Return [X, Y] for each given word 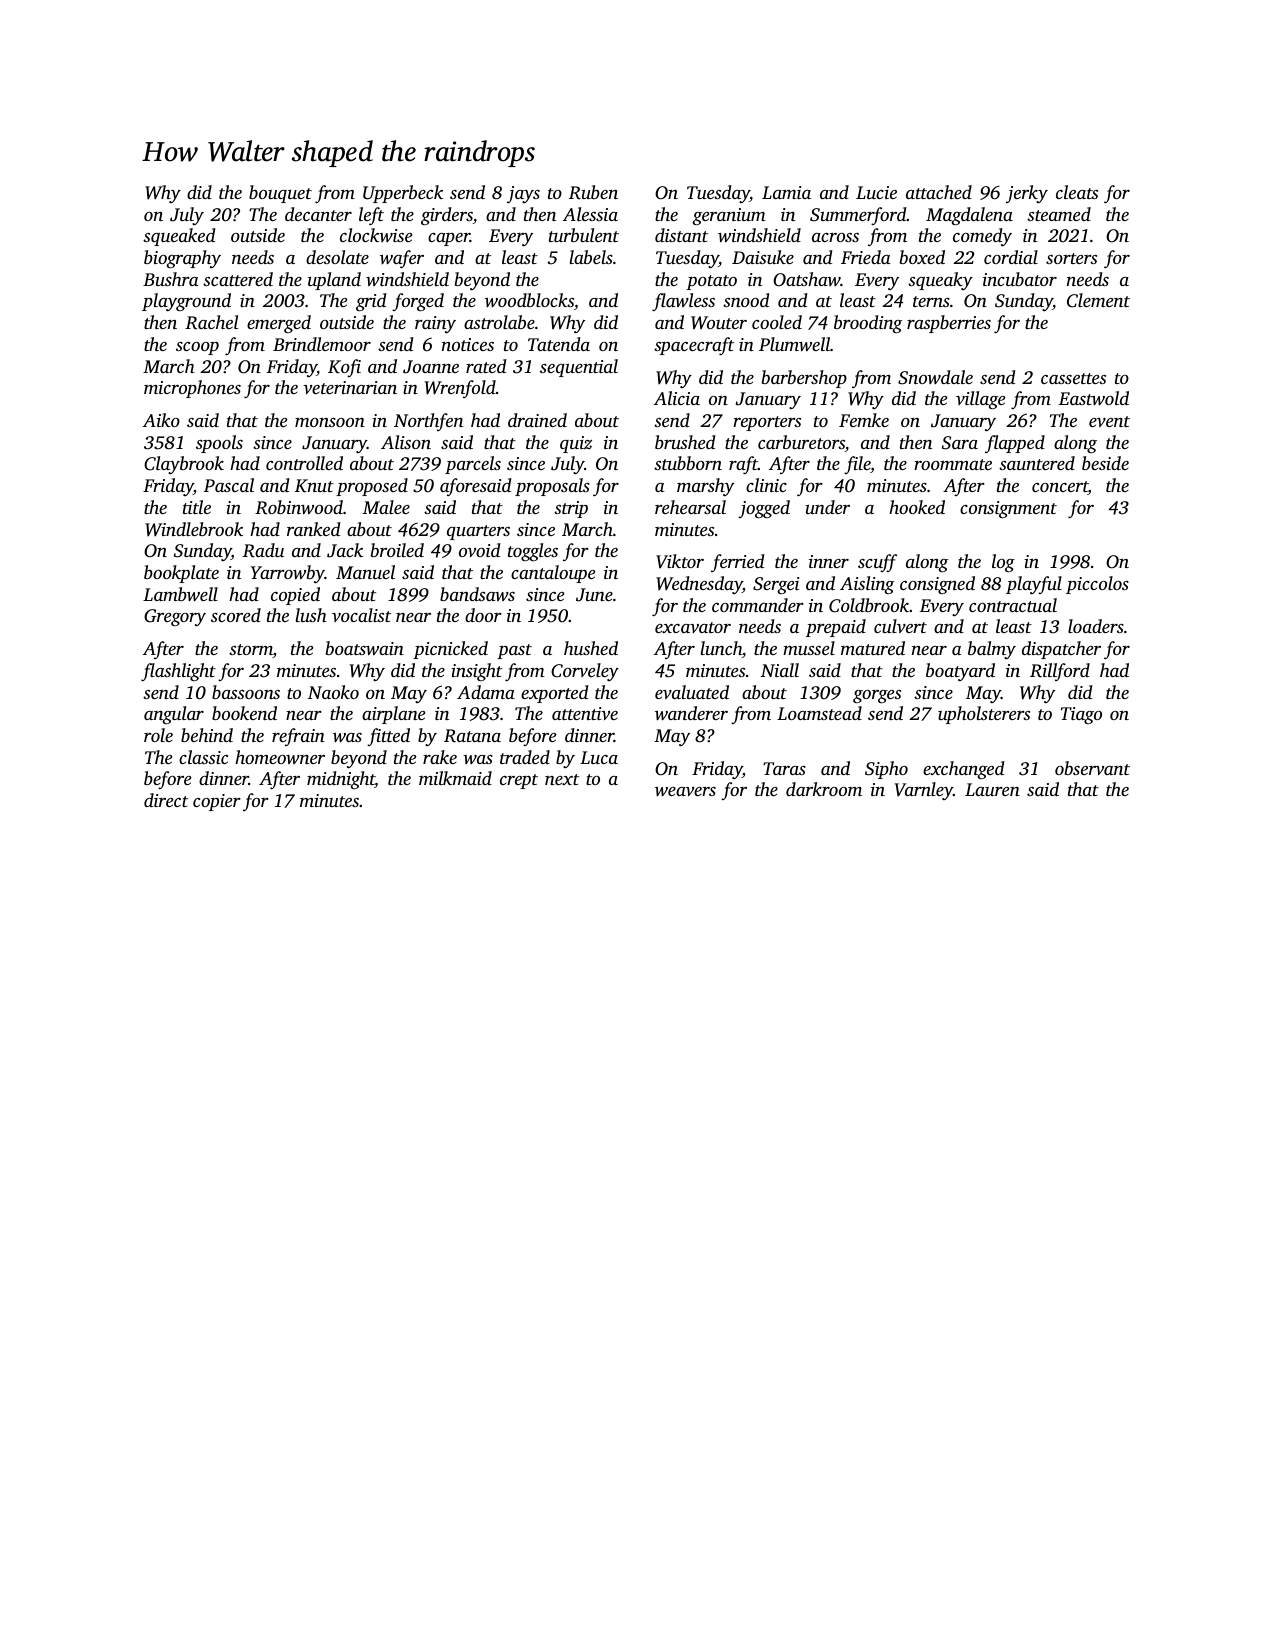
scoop [197, 348]
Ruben [593, 192]
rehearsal [690, 507]
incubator [1020, 279]
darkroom [824, 789]
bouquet [280, 194]
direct [166, 800]
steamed [1059, 214]
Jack [345, 550]
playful [1034, 585]
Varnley [924, 791]
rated [486, 366]
